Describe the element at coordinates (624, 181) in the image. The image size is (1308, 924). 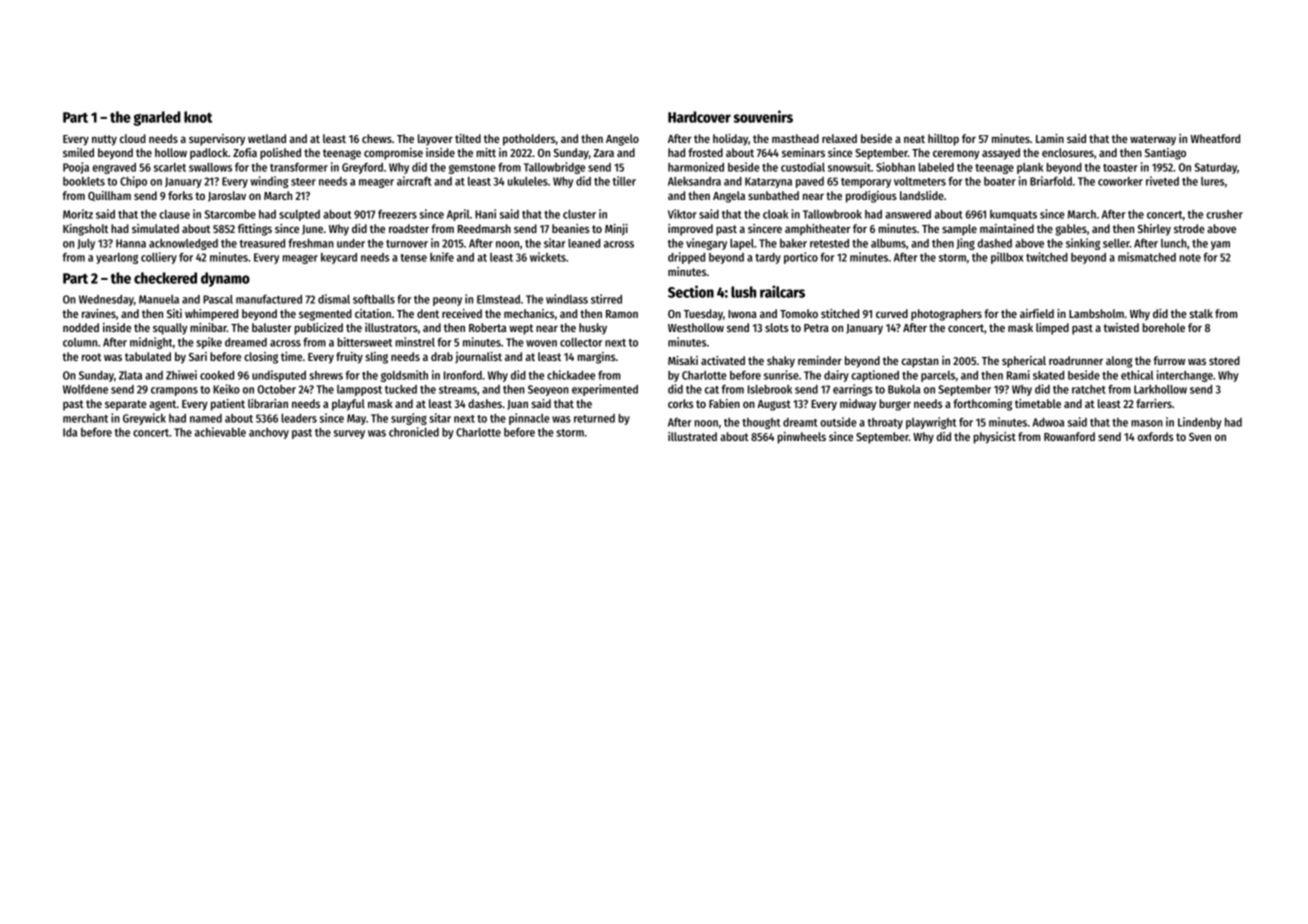
I see `tiller` at that location.
